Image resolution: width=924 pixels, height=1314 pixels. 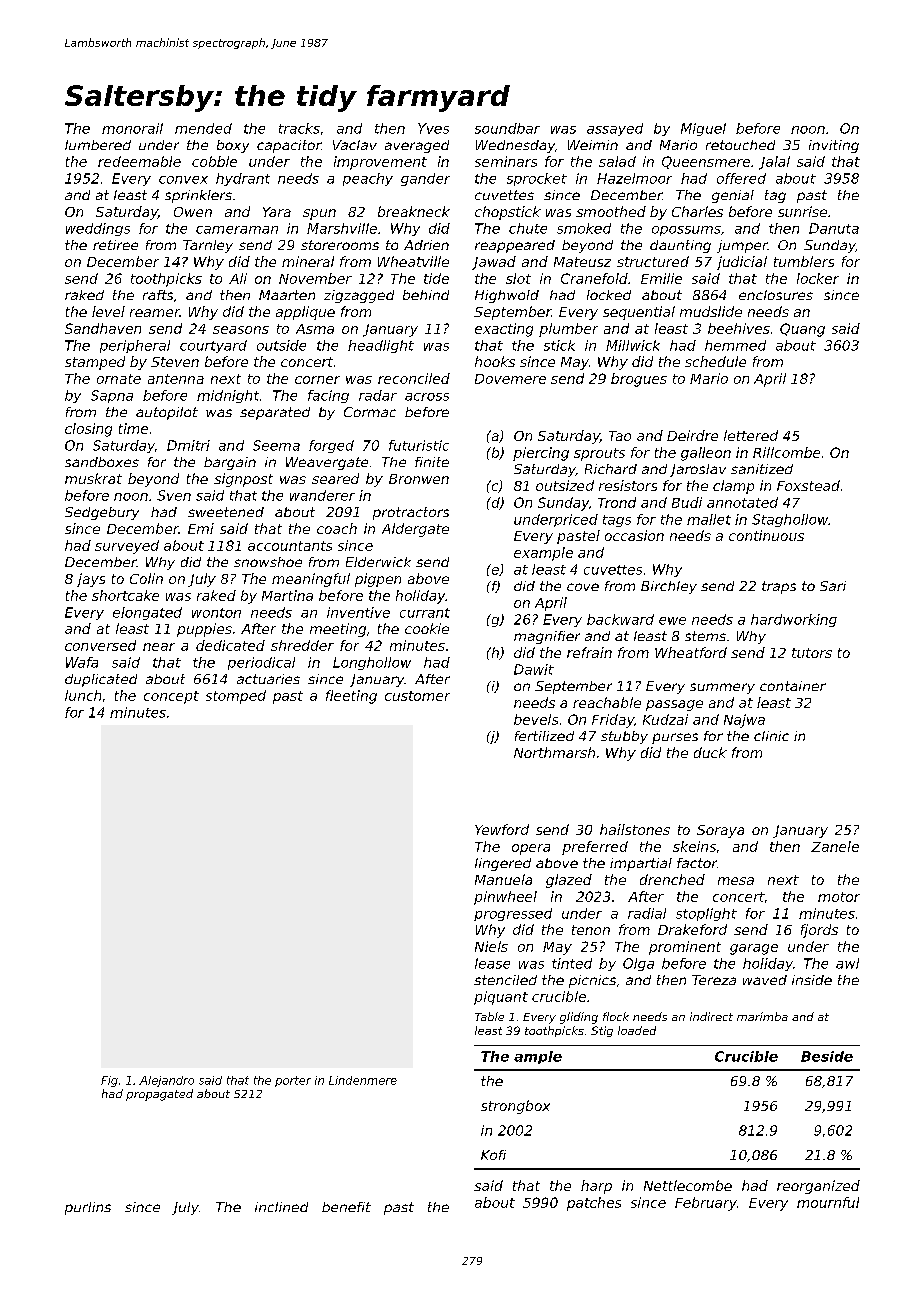 What do you see at coordinates (82, 662) in the image?
I see `Wafa` at bounding box center [82, 662].
